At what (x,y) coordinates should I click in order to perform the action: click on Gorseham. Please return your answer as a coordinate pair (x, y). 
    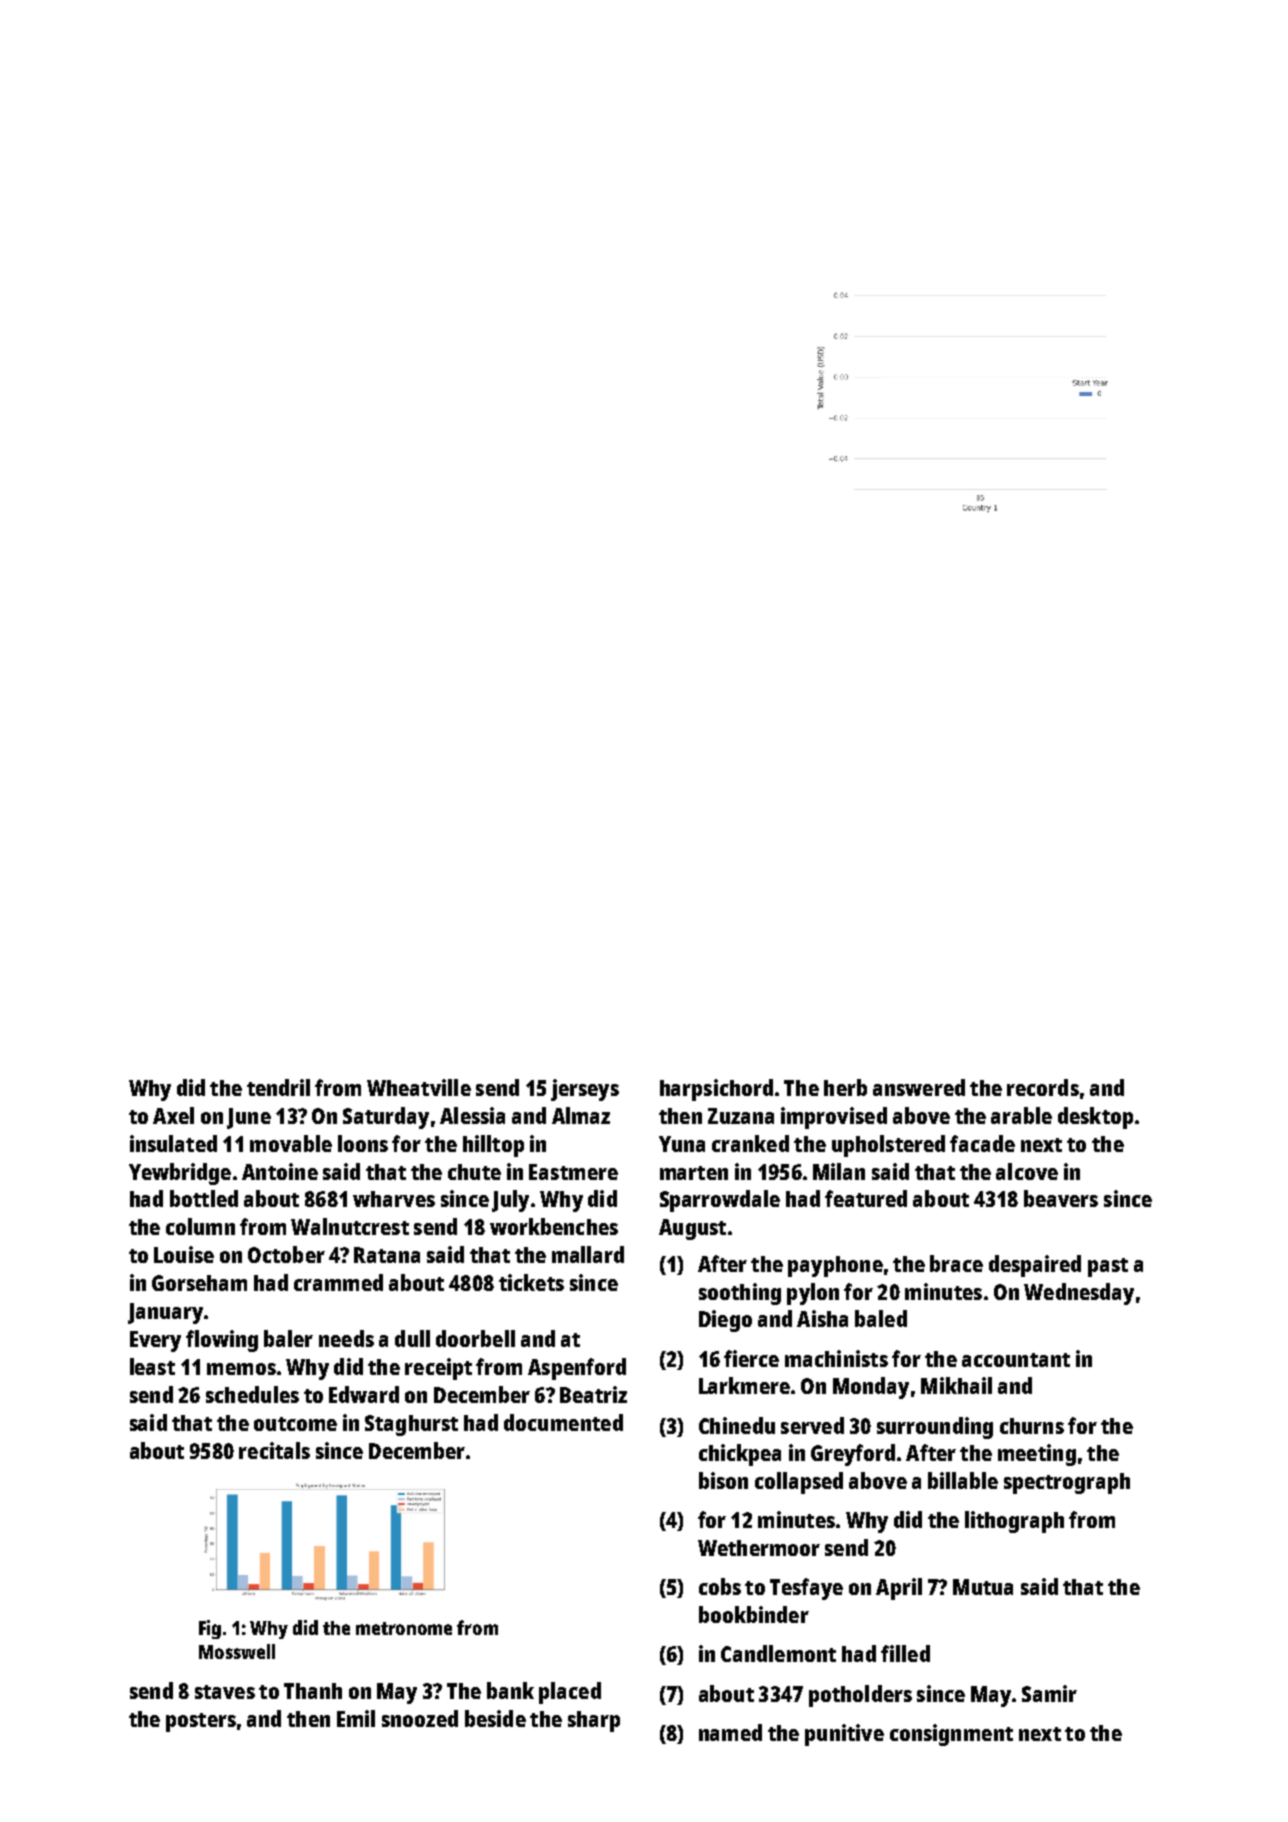
    Looking at the image, I should click on (199, 1283).
